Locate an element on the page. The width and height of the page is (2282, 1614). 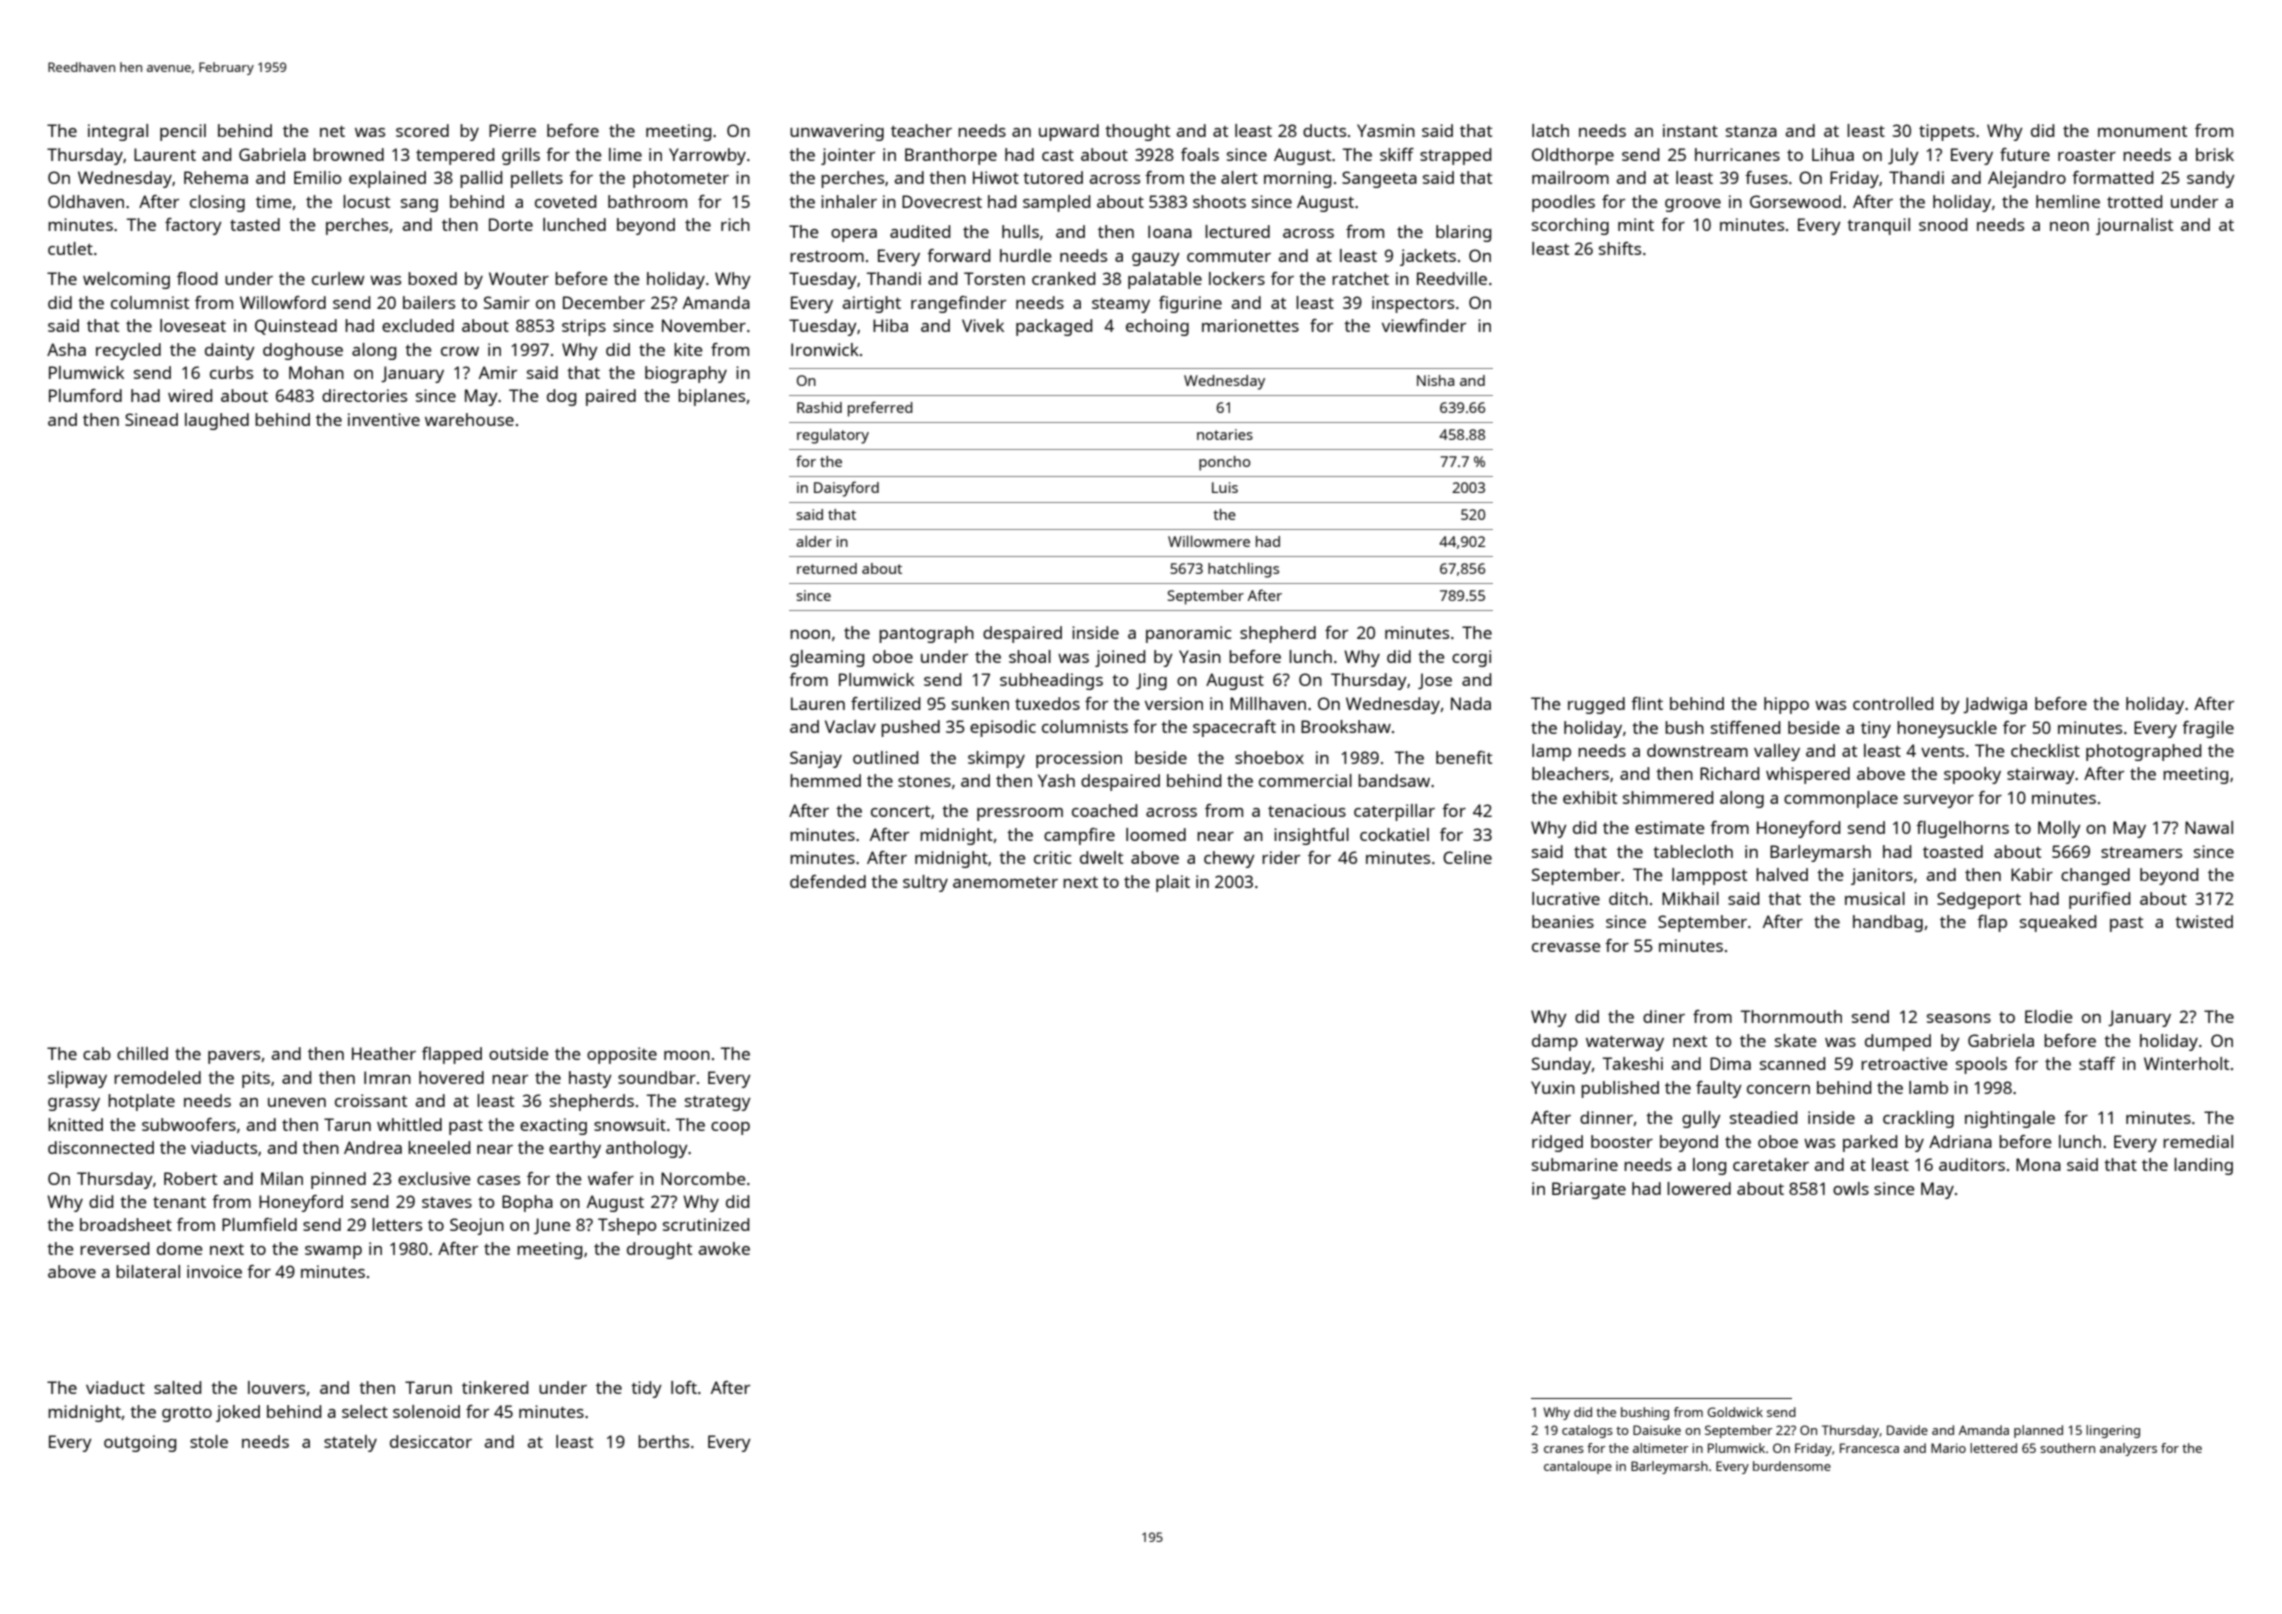
integral is located at coordinates (118, 132).
